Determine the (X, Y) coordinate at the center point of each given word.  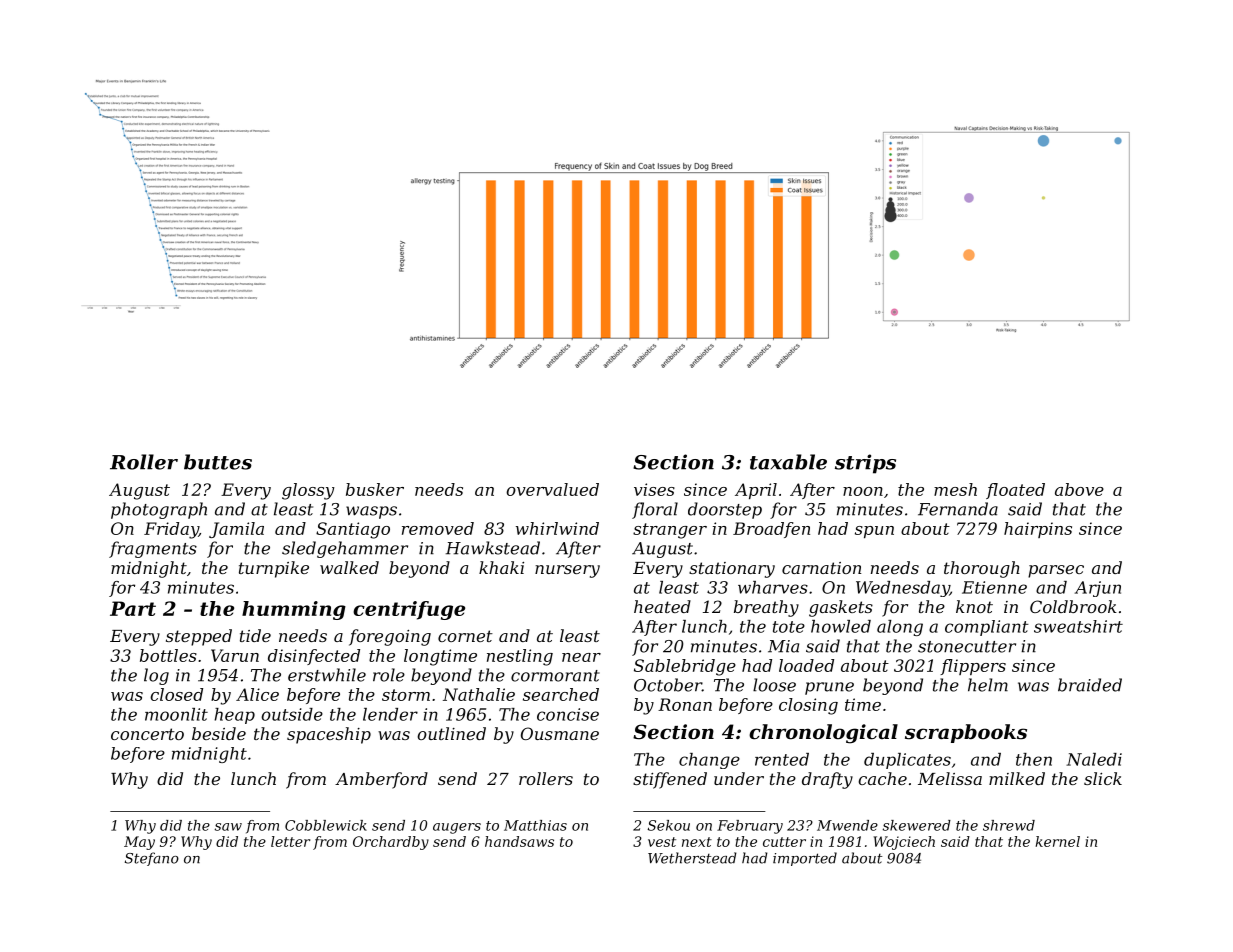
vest (662, 842)
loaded (806, 665)
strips (865, 464)
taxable (788, 462)
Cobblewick (326, 825)
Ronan (685, 704)
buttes (218, 462)
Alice (257, 694)
